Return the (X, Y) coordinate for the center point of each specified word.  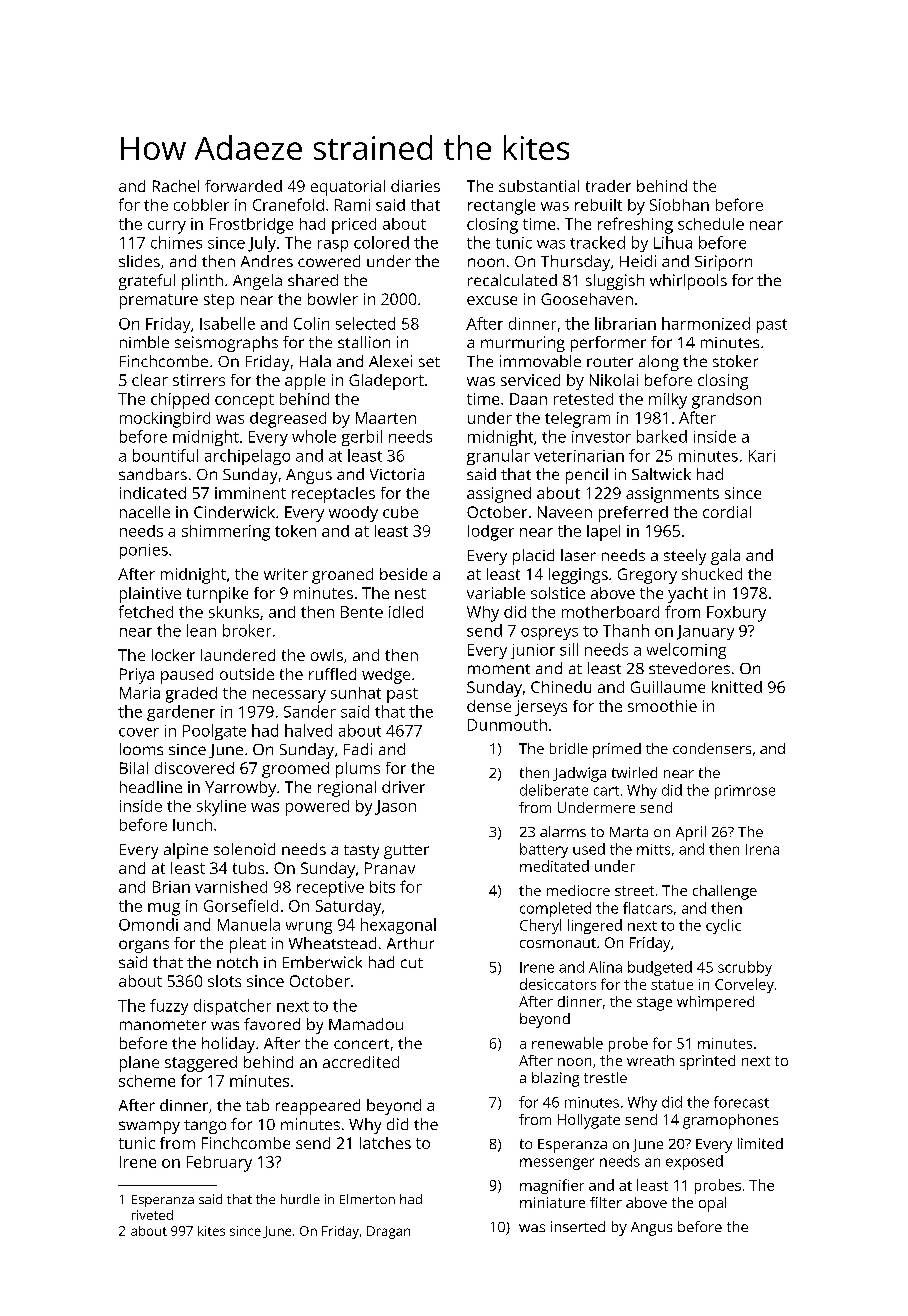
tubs (248, 868)
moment (499, 669)
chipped (180, 401)
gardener (181, 713)
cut (412, 963)
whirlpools (688, 282)
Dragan (388, 1232)
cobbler (201, 205)
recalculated (512, 280)
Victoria (397, 474)
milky (668, 401)
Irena (762, 849)
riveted (152, 1215)
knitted (737, 687)
